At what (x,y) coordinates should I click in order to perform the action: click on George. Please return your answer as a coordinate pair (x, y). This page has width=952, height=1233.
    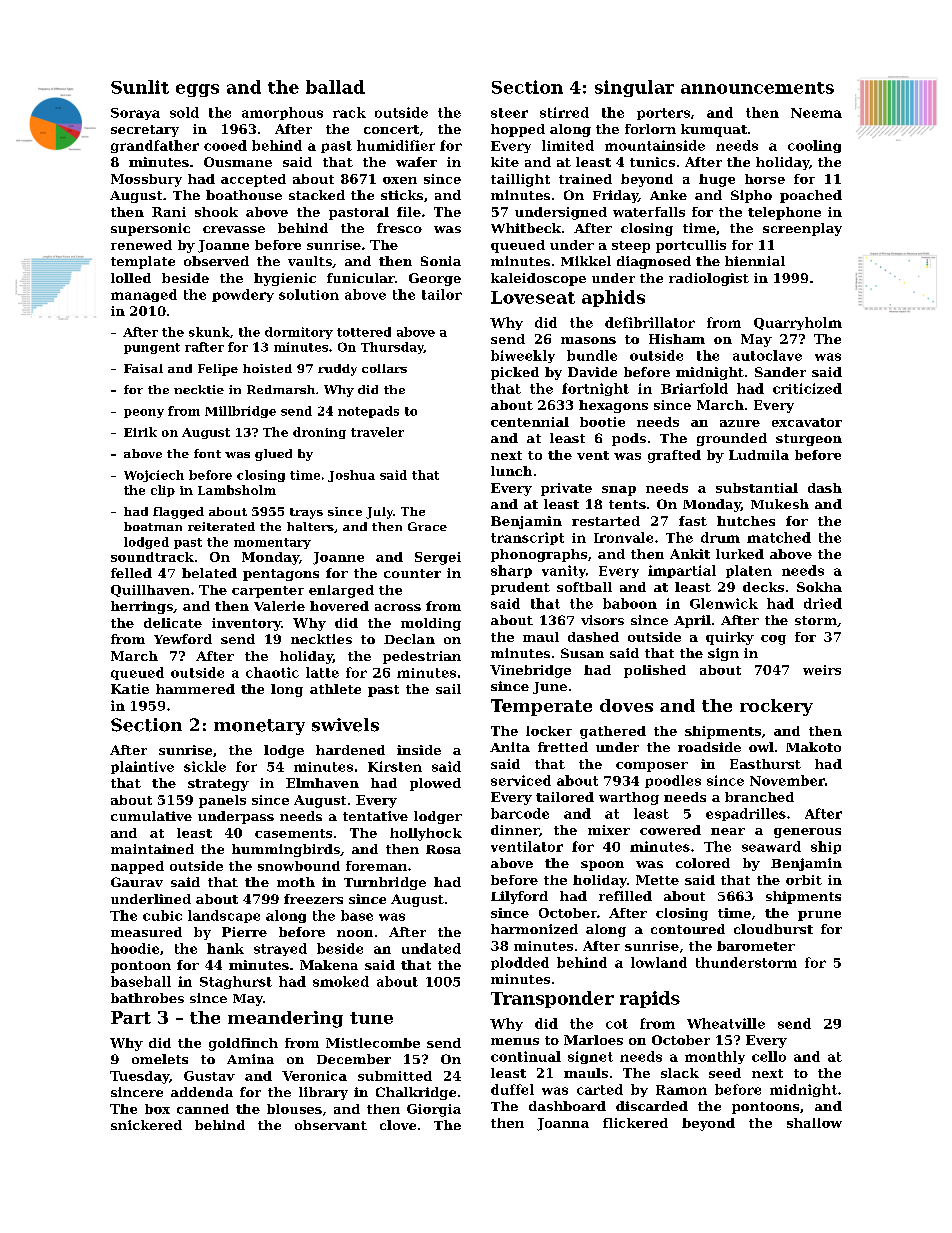
    Looking at the image, I should click on (435, 279).
